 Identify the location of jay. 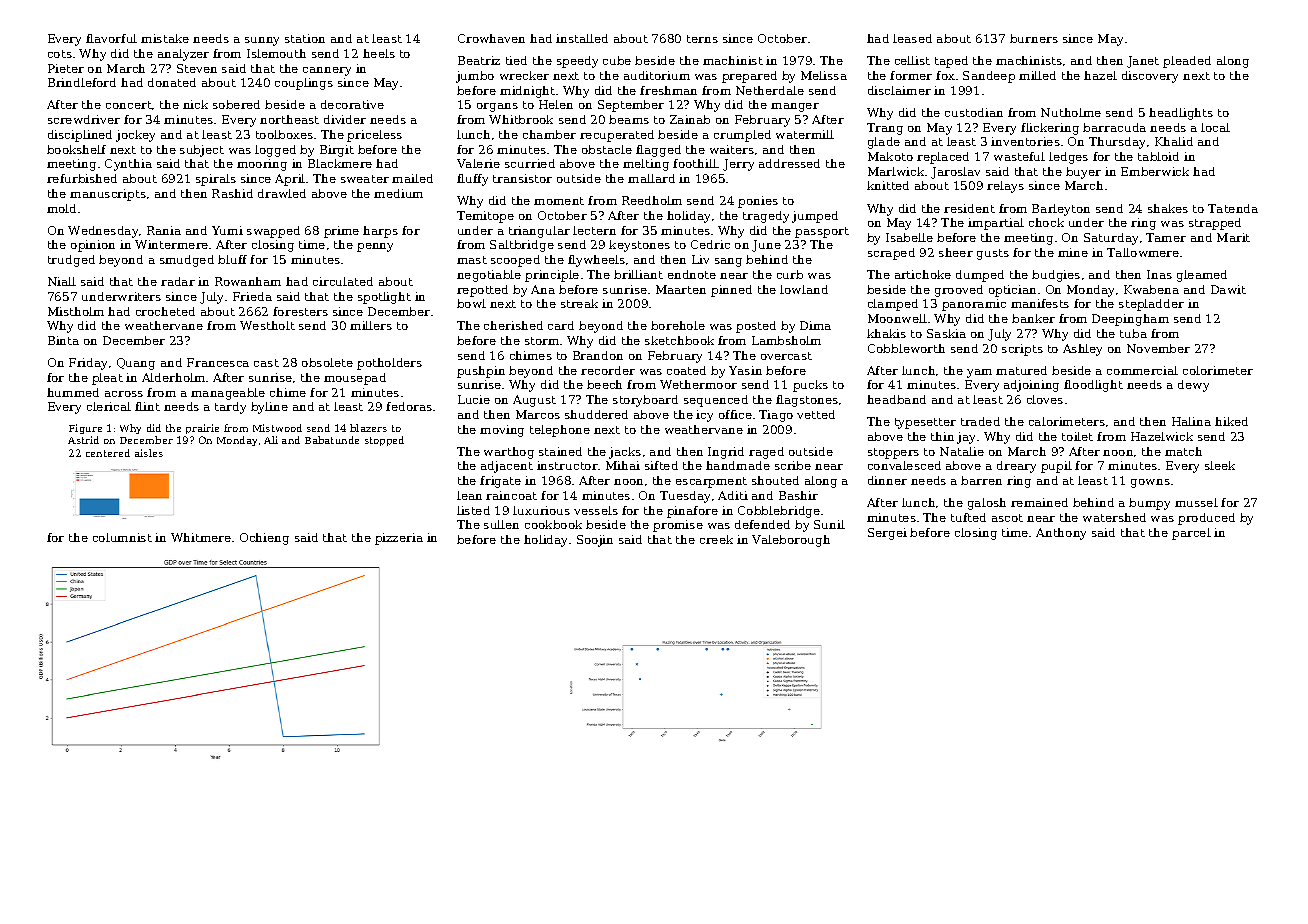
(966, 438).
